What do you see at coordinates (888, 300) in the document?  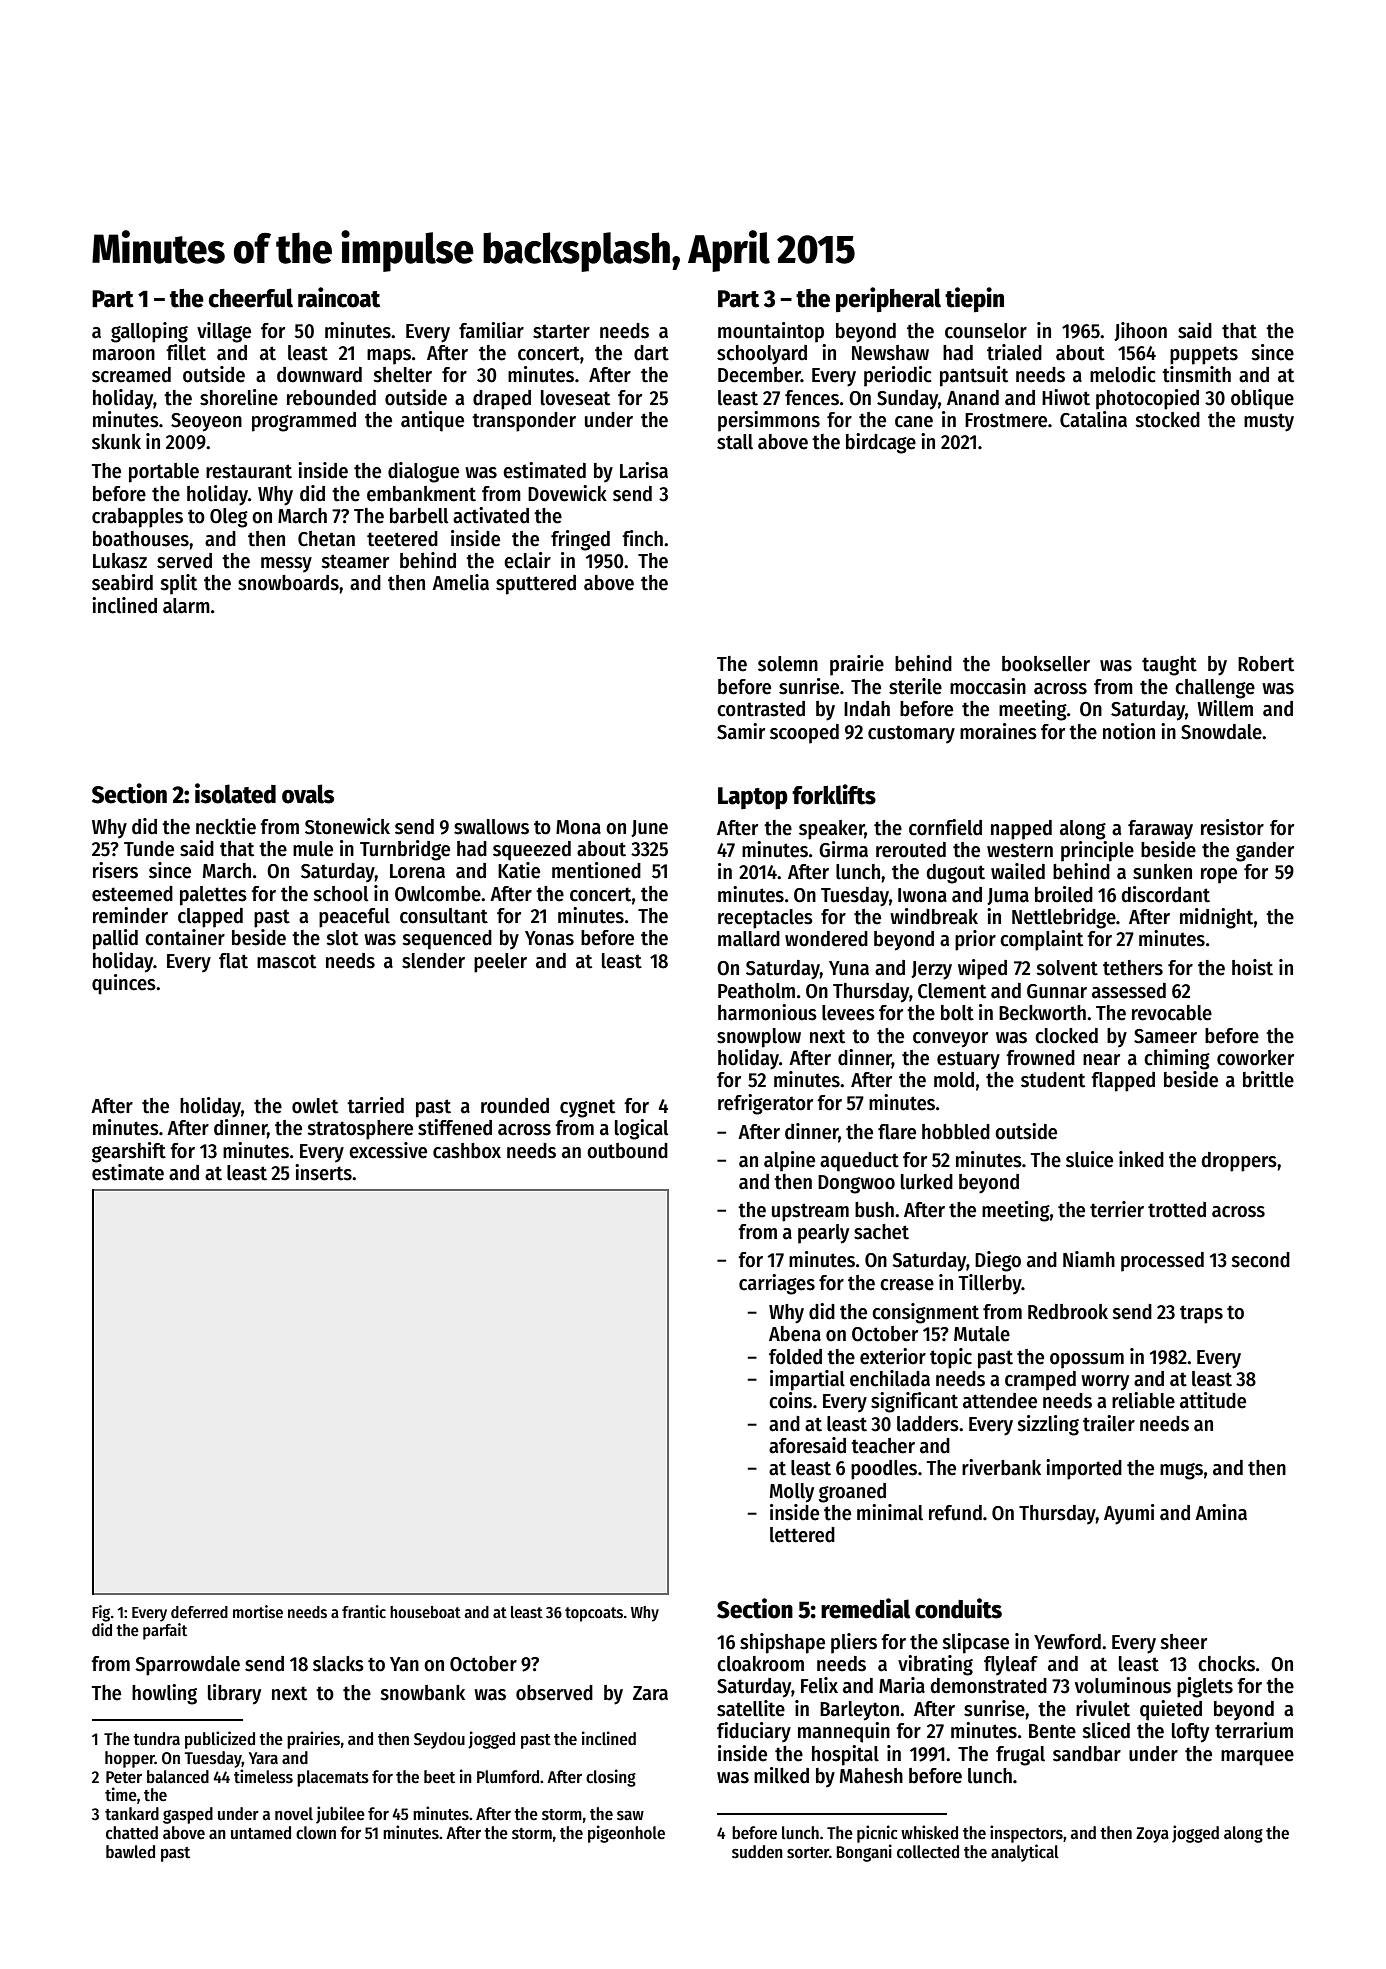 I see `peripheral` at bounding box center [888, 300].
